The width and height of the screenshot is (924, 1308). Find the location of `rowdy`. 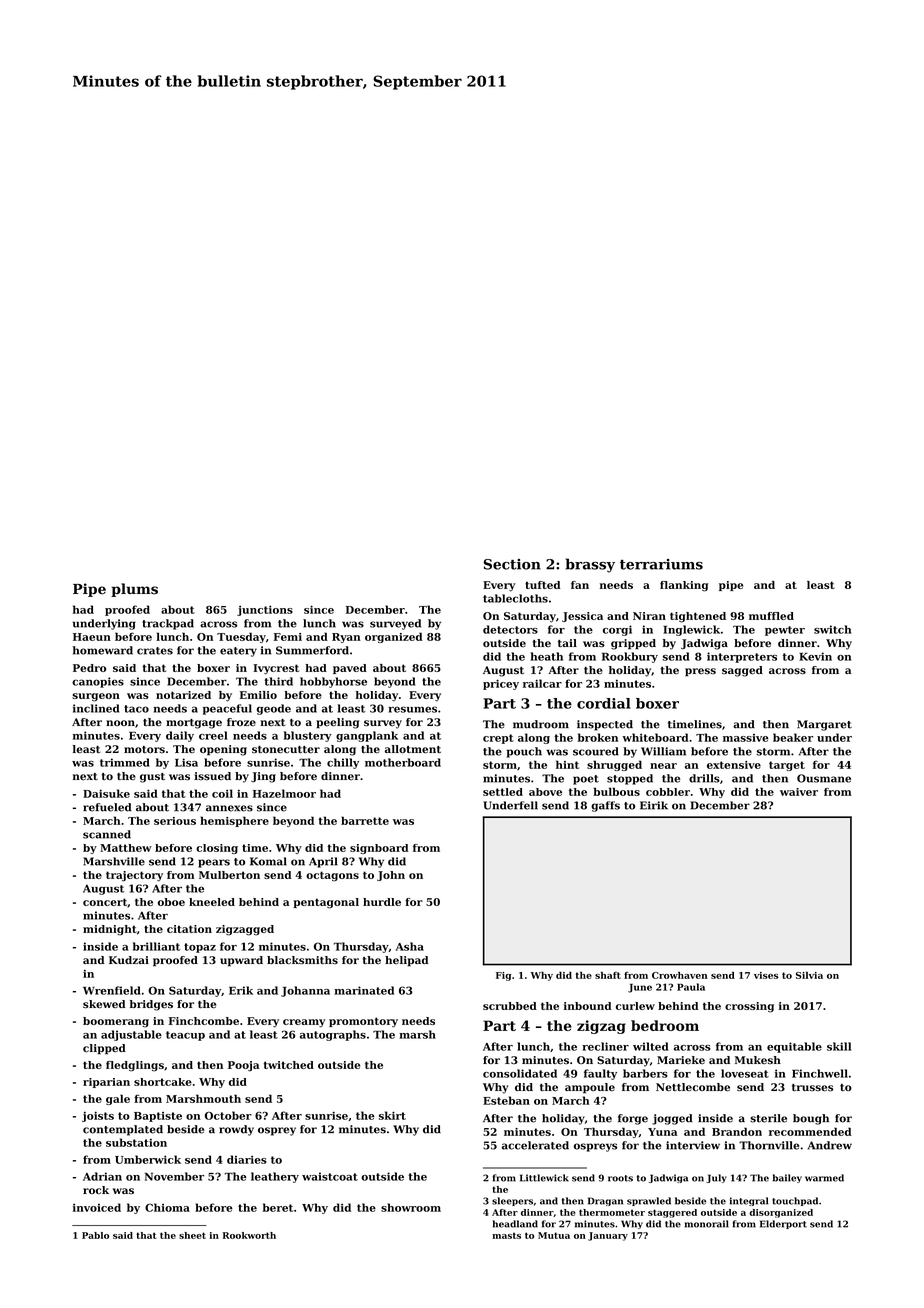

rowdy is located at coordinates (236, 1130).
